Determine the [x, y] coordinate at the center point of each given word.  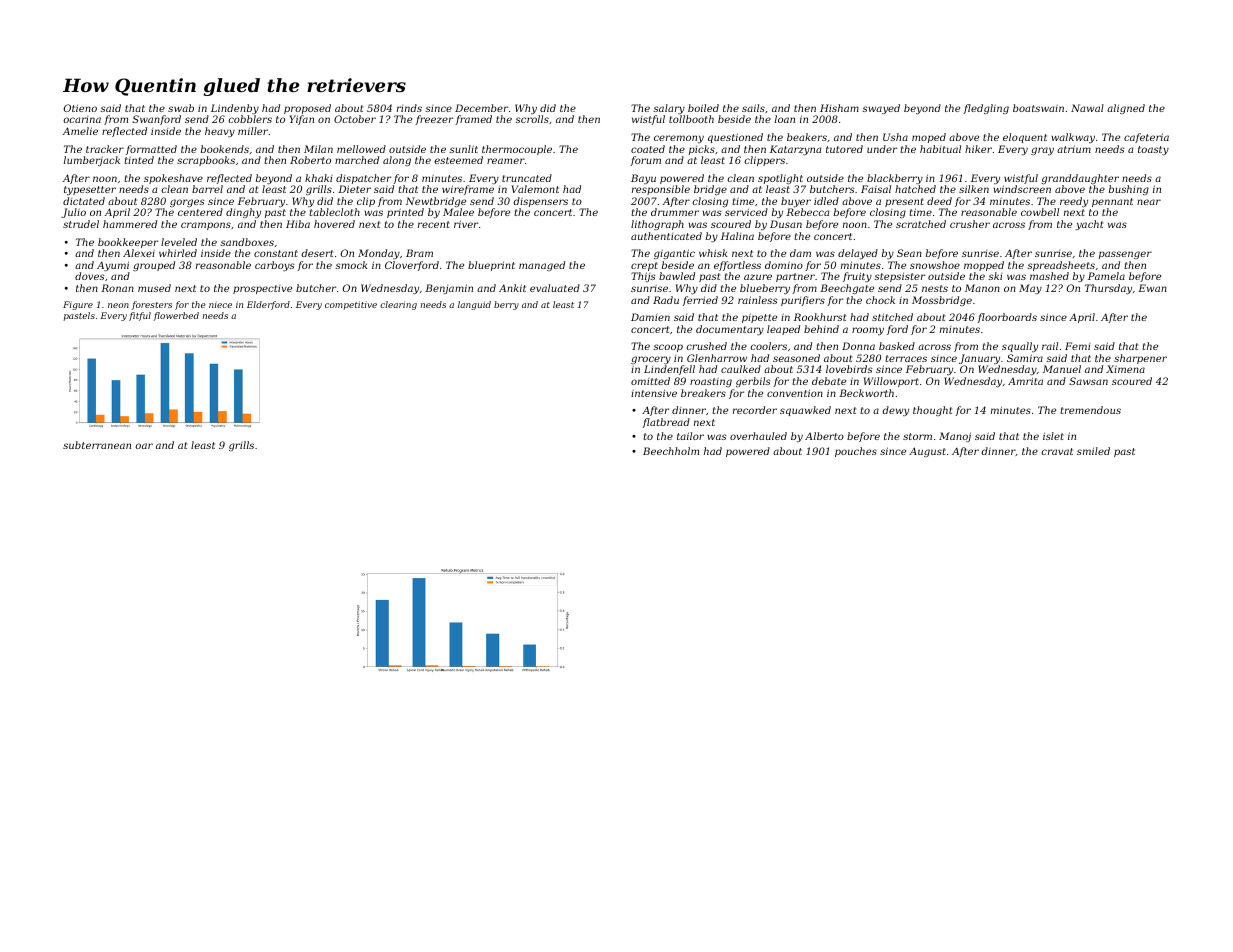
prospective [262, 289]
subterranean [97, 445]
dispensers [540, 202]
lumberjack [92, 161]
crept [644, 266]
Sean [909, 253]
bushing [1129, 190]
